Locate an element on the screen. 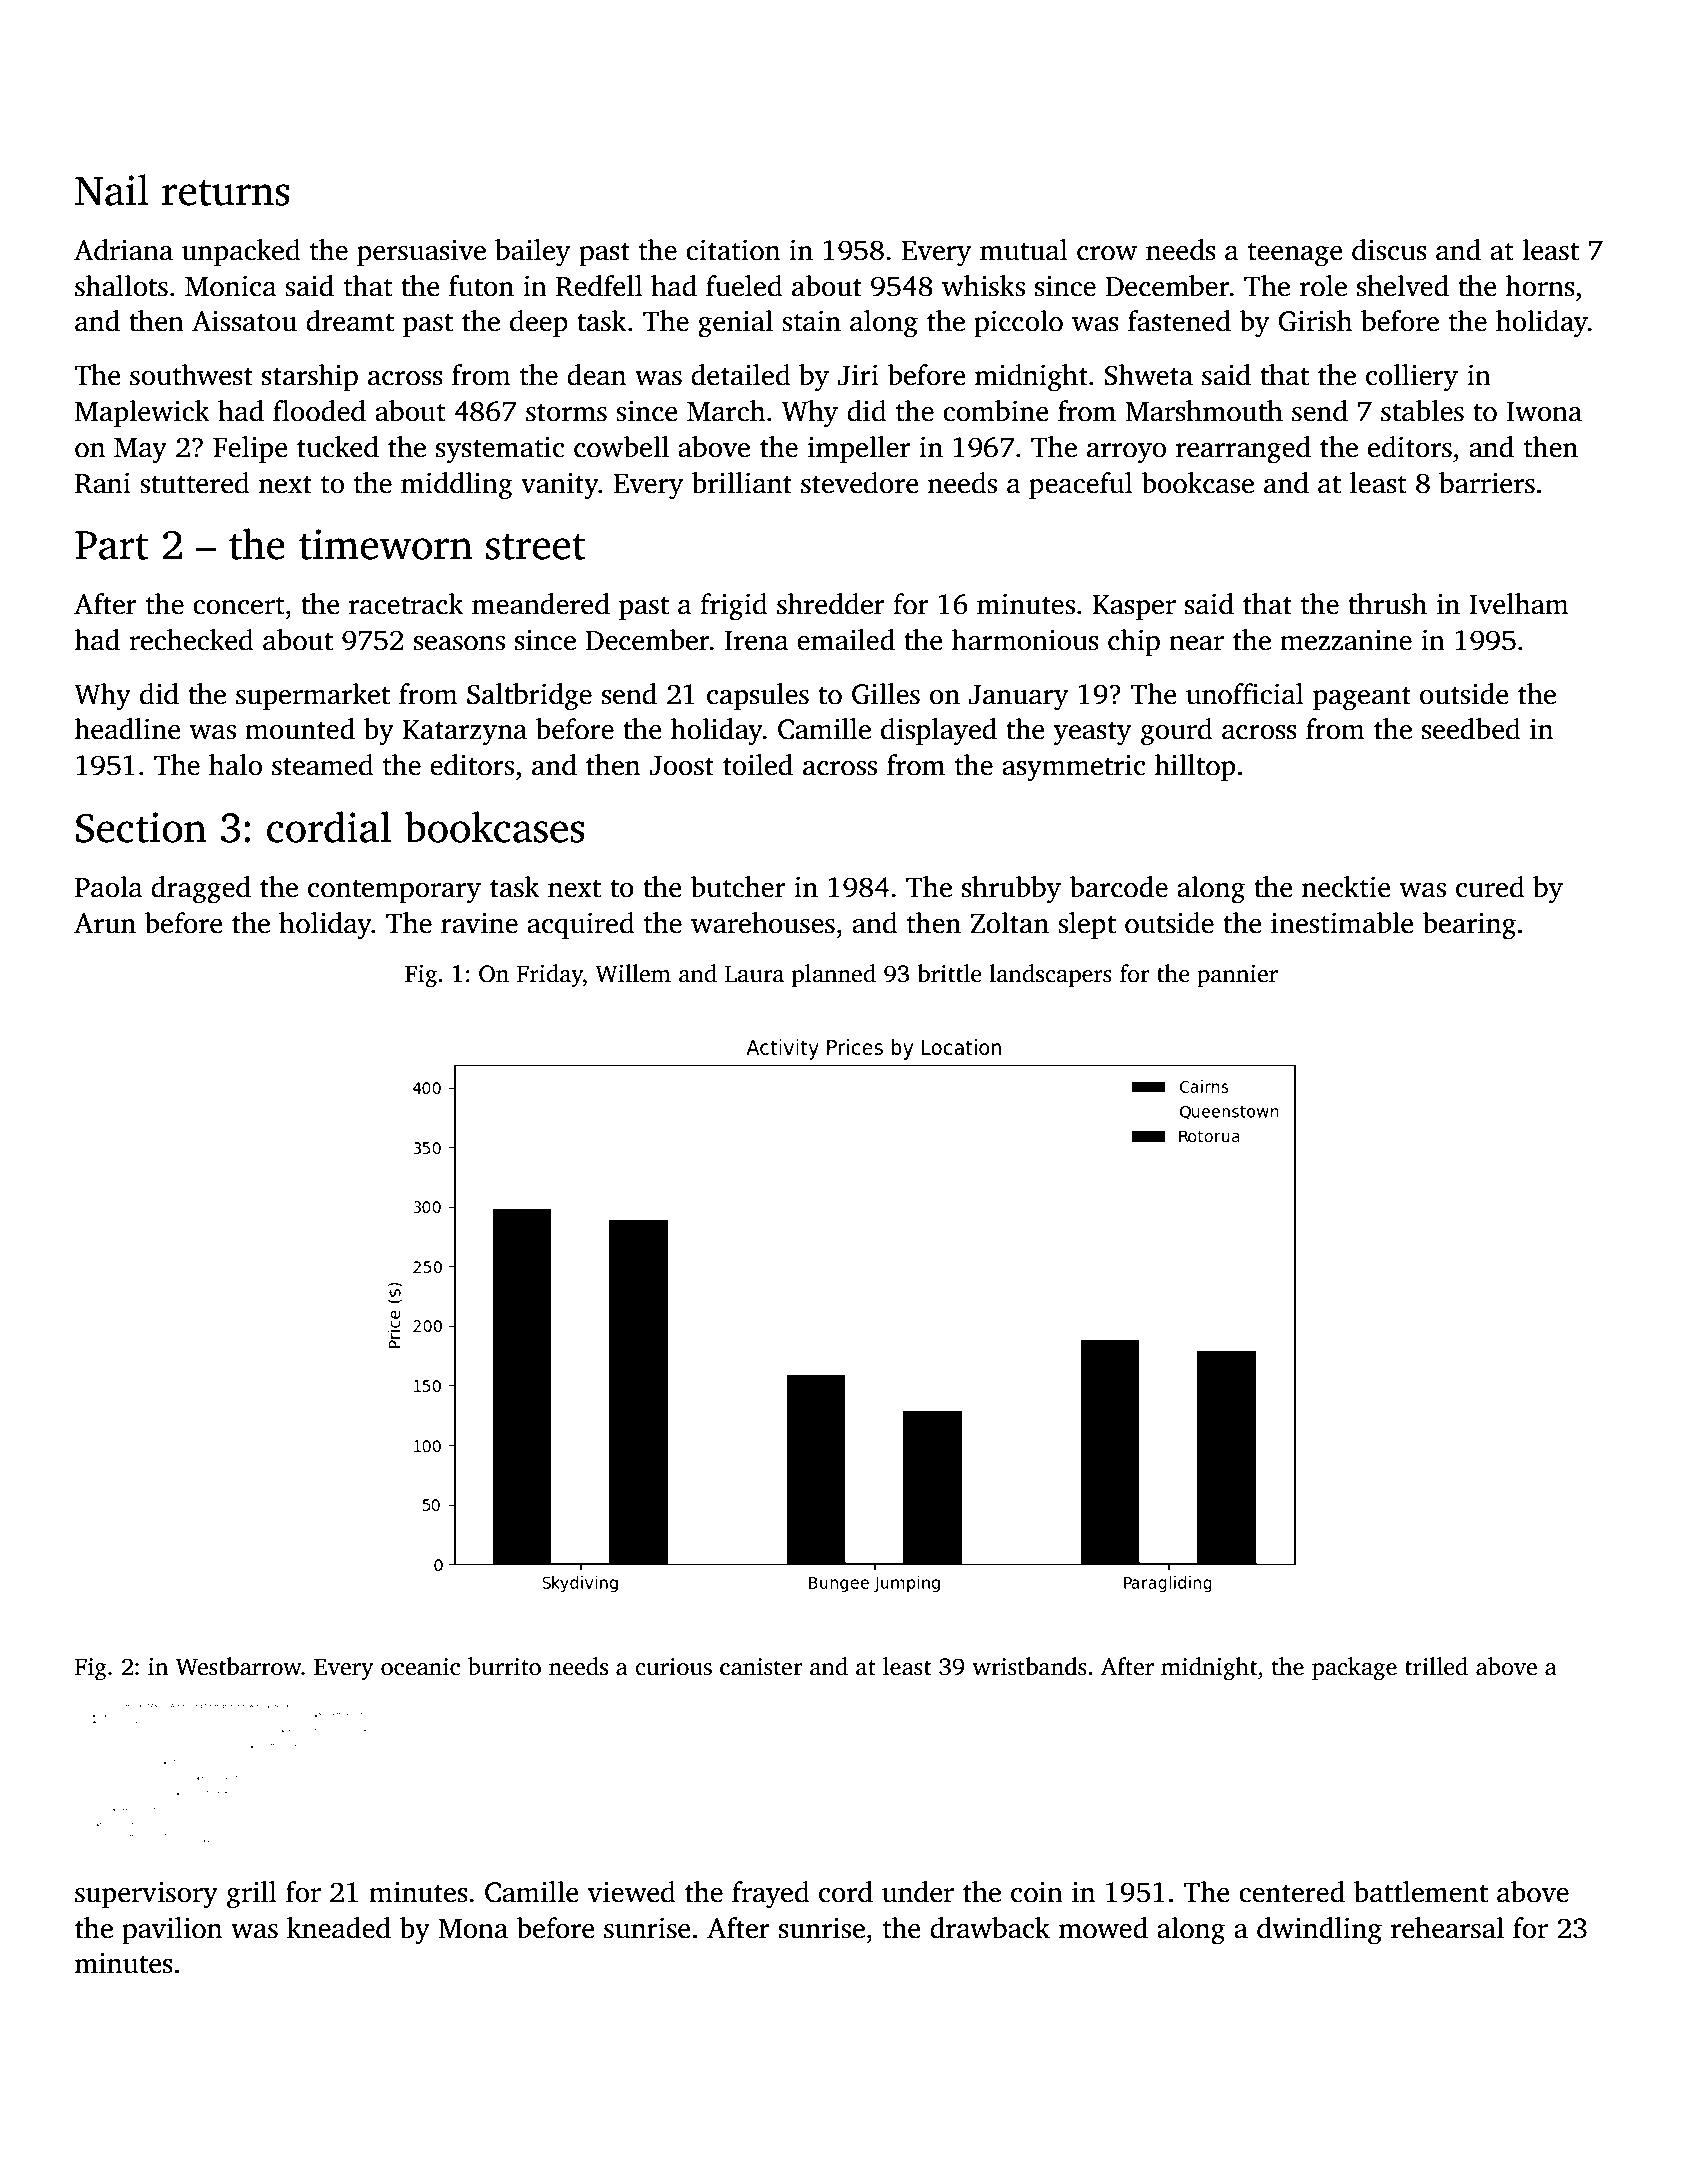 This screenshot has width=1683, height=2178. Maplewick is located at coordinates (142, 413).
